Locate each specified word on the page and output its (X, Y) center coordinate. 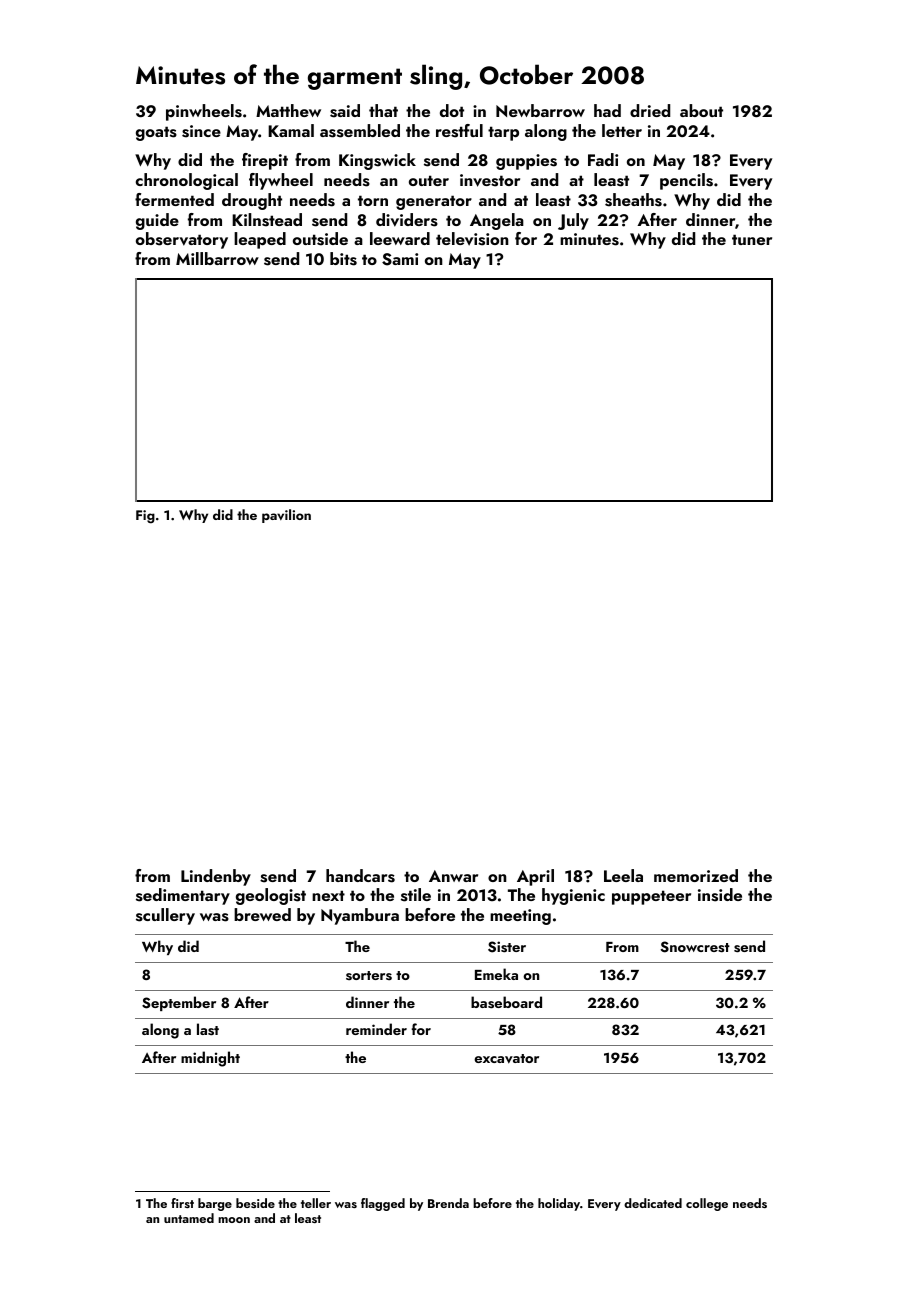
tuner (752, 239)
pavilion (286, 516)
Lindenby (216, 877)
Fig (145, 517)
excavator (506, 1059)
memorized (696, 875)
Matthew (288, 110)
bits (343, 259)
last (208, 1029)
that (383, 110)
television (472, 239)
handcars (360, 876)
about (701, 110)
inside (720, 895)
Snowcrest (695, 947)
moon (234, 1220)
